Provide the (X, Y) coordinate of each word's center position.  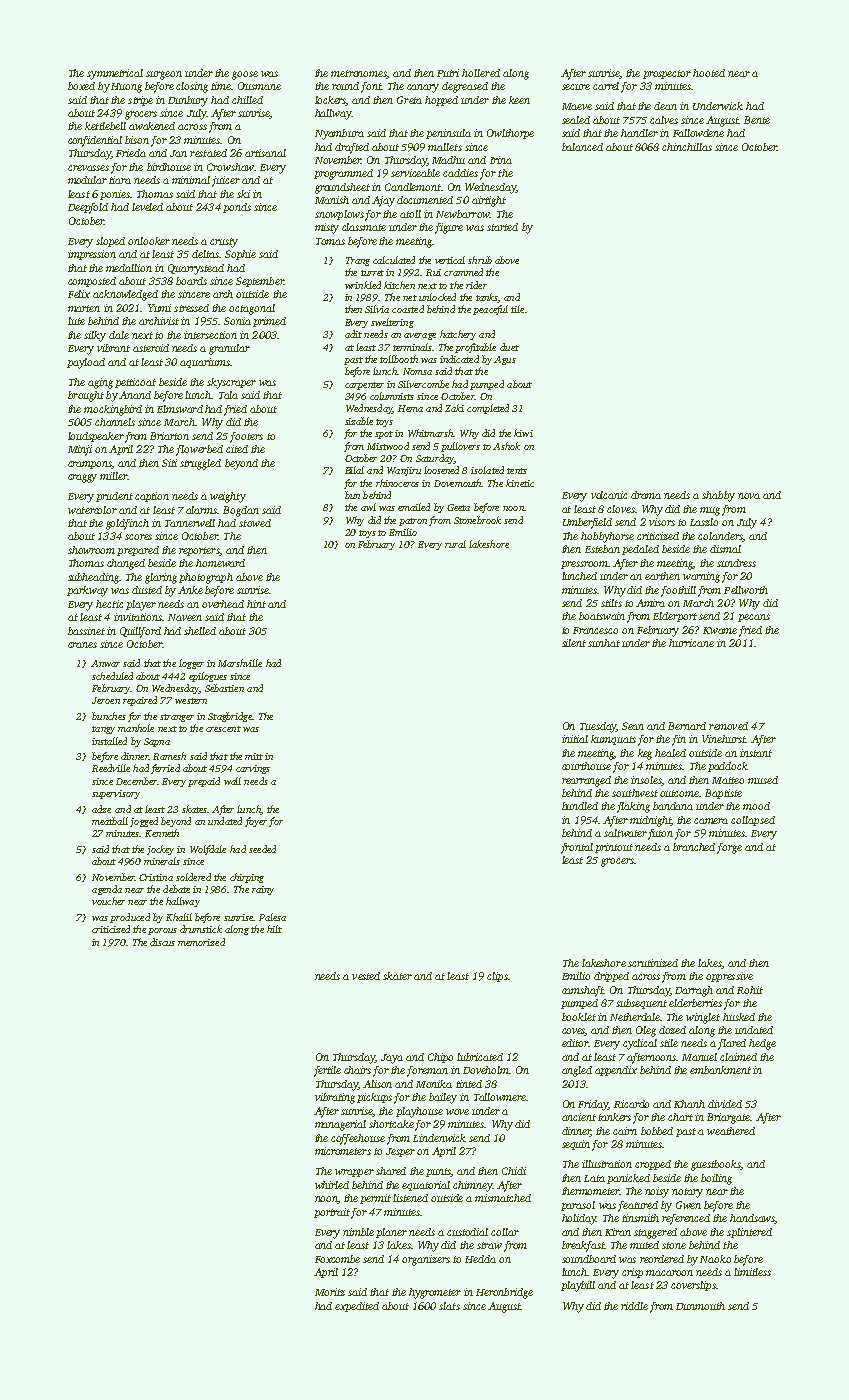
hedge (762, 1044)
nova (749, 496)
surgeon (164, 75)
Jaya (392, 1059)
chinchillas (687, 147)
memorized (201, 942)
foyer (256, 822)
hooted (709, 73)
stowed (255, 523)
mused (763, 780)
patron (413, 522)
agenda (107, 890)
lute (76, 321)
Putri (448, 73)
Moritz (330, 1292)
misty (327, 228)
